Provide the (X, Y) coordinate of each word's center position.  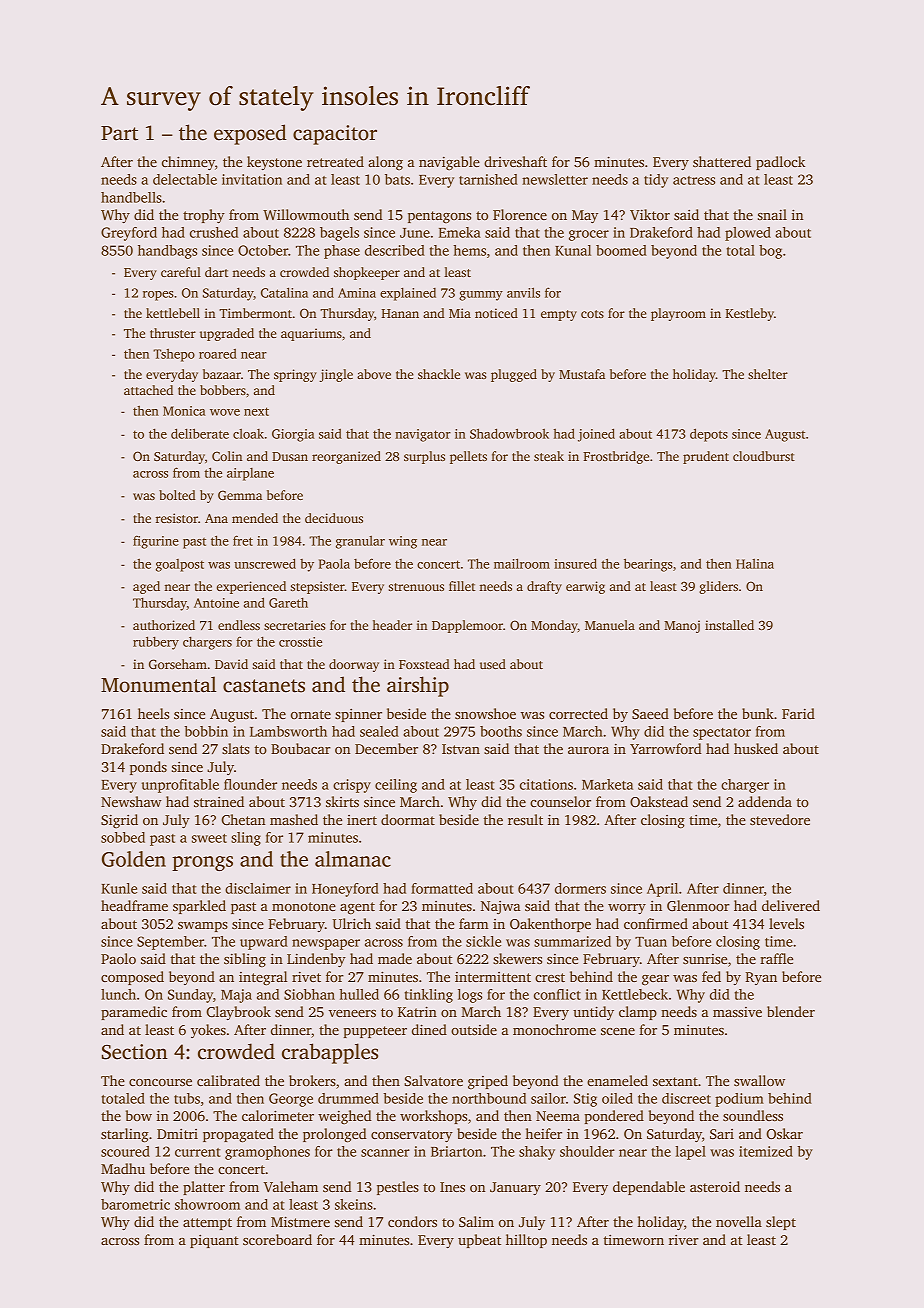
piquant (214, 1241)
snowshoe (485, 713)
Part (119, 133)
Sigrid (119, 821)
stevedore (780, 819)
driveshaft (515, 161)
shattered (722, 161)
